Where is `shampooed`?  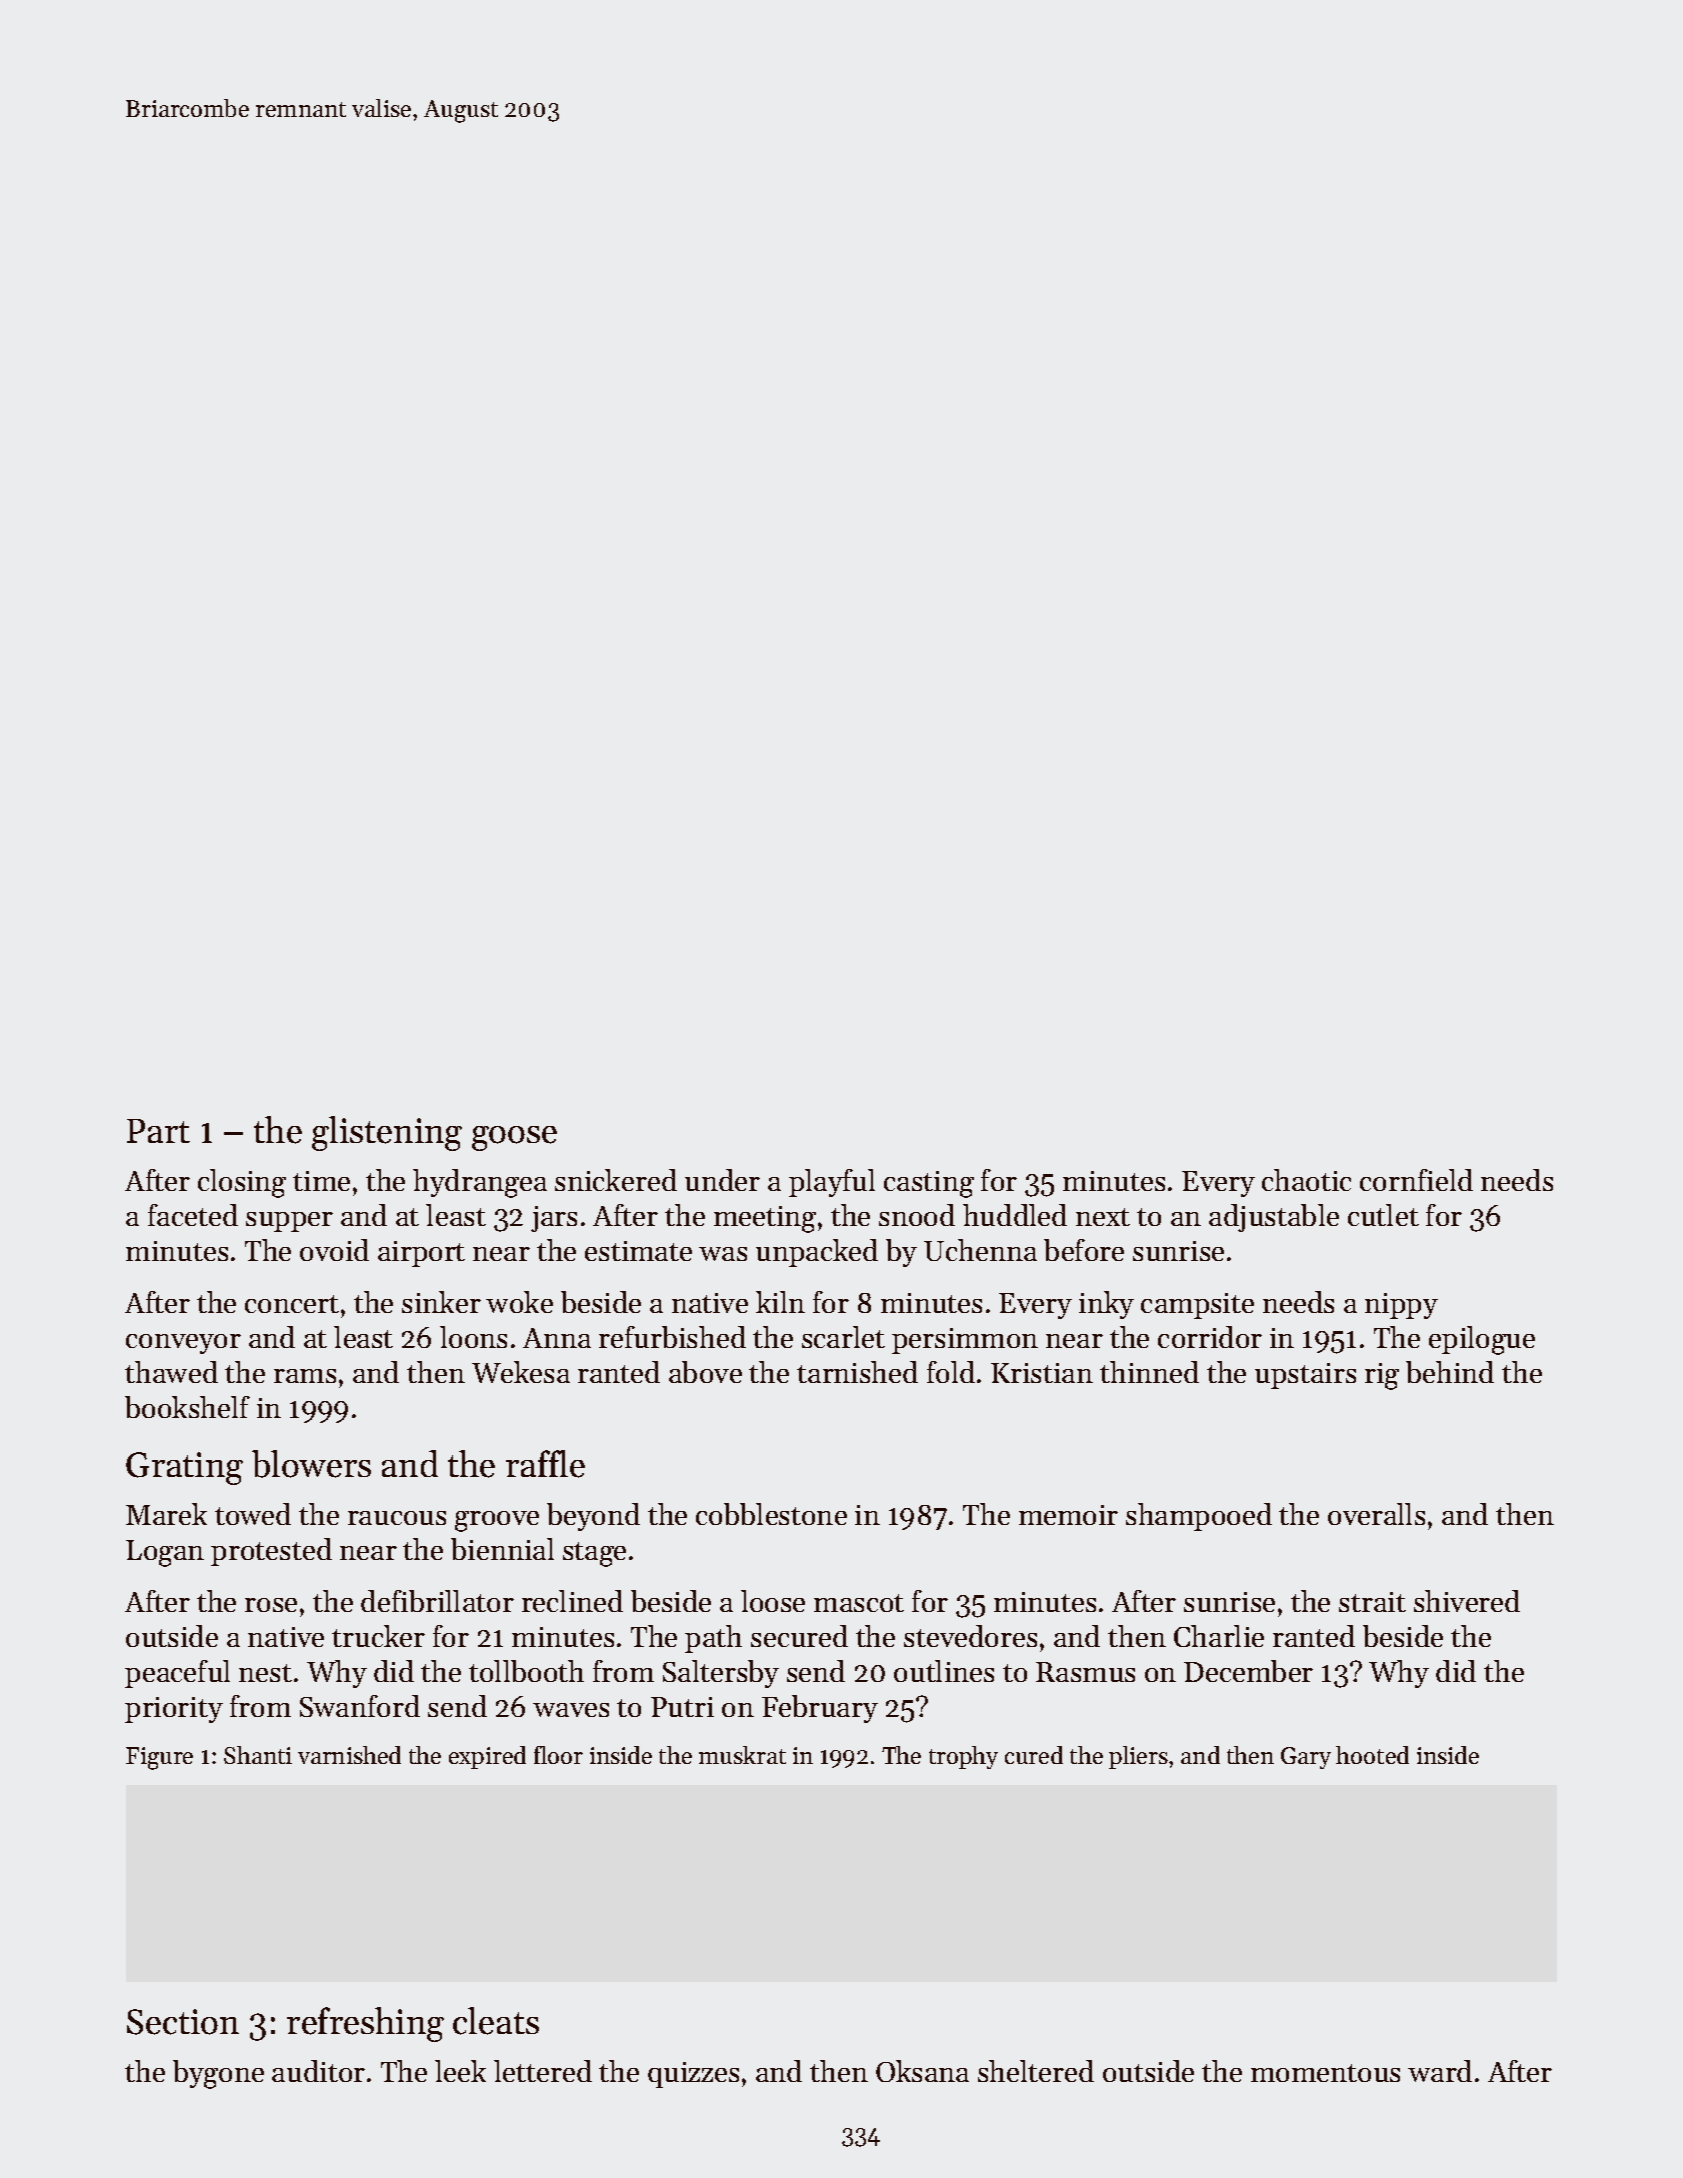 shampooed is located at coordinates (1199, 1517).
